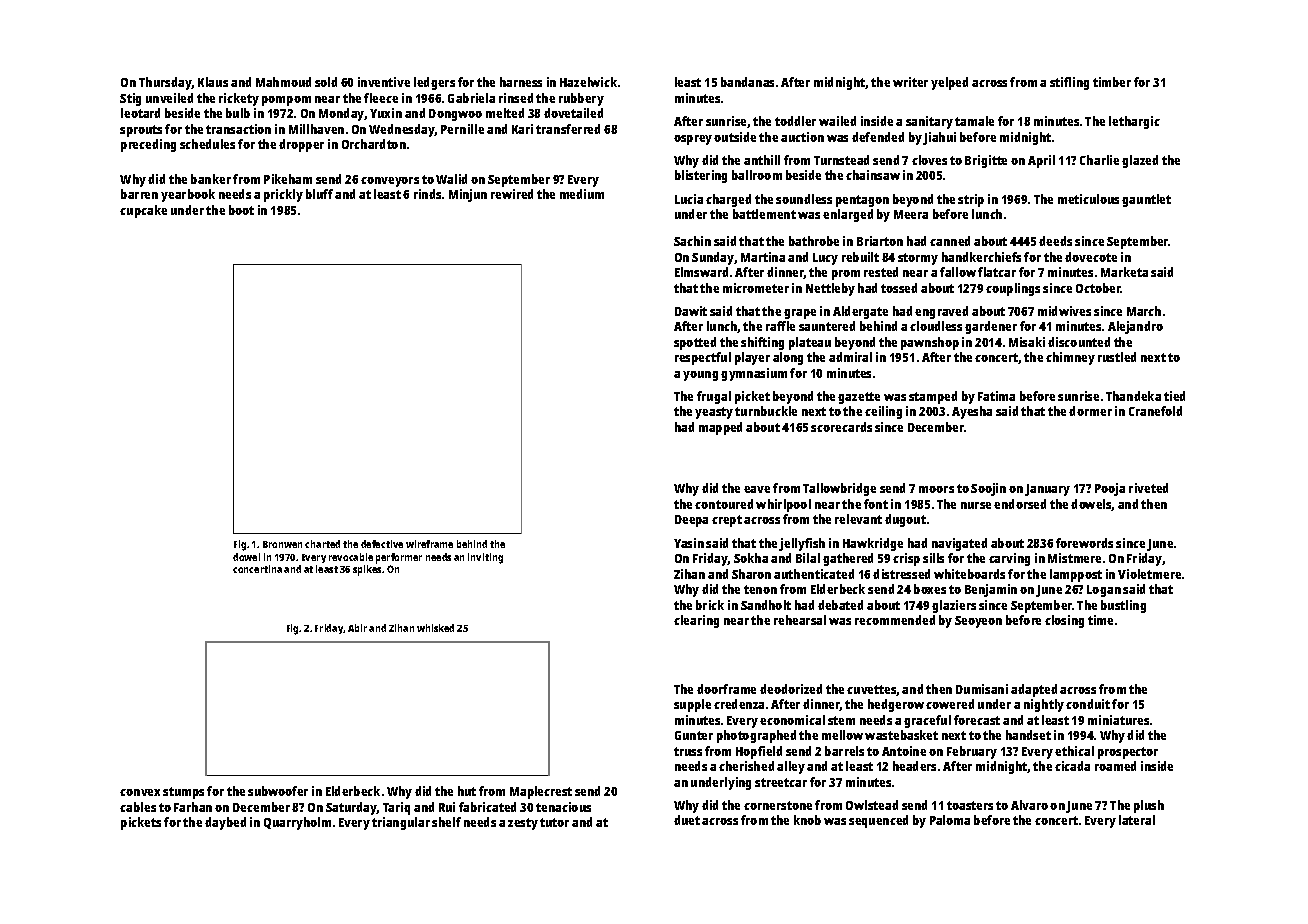 The image size is (1308, 924). What do you see at coordinates (1134, 122) in the screenshot?
I see `lethargic` at bounding box center [1134, 122].
